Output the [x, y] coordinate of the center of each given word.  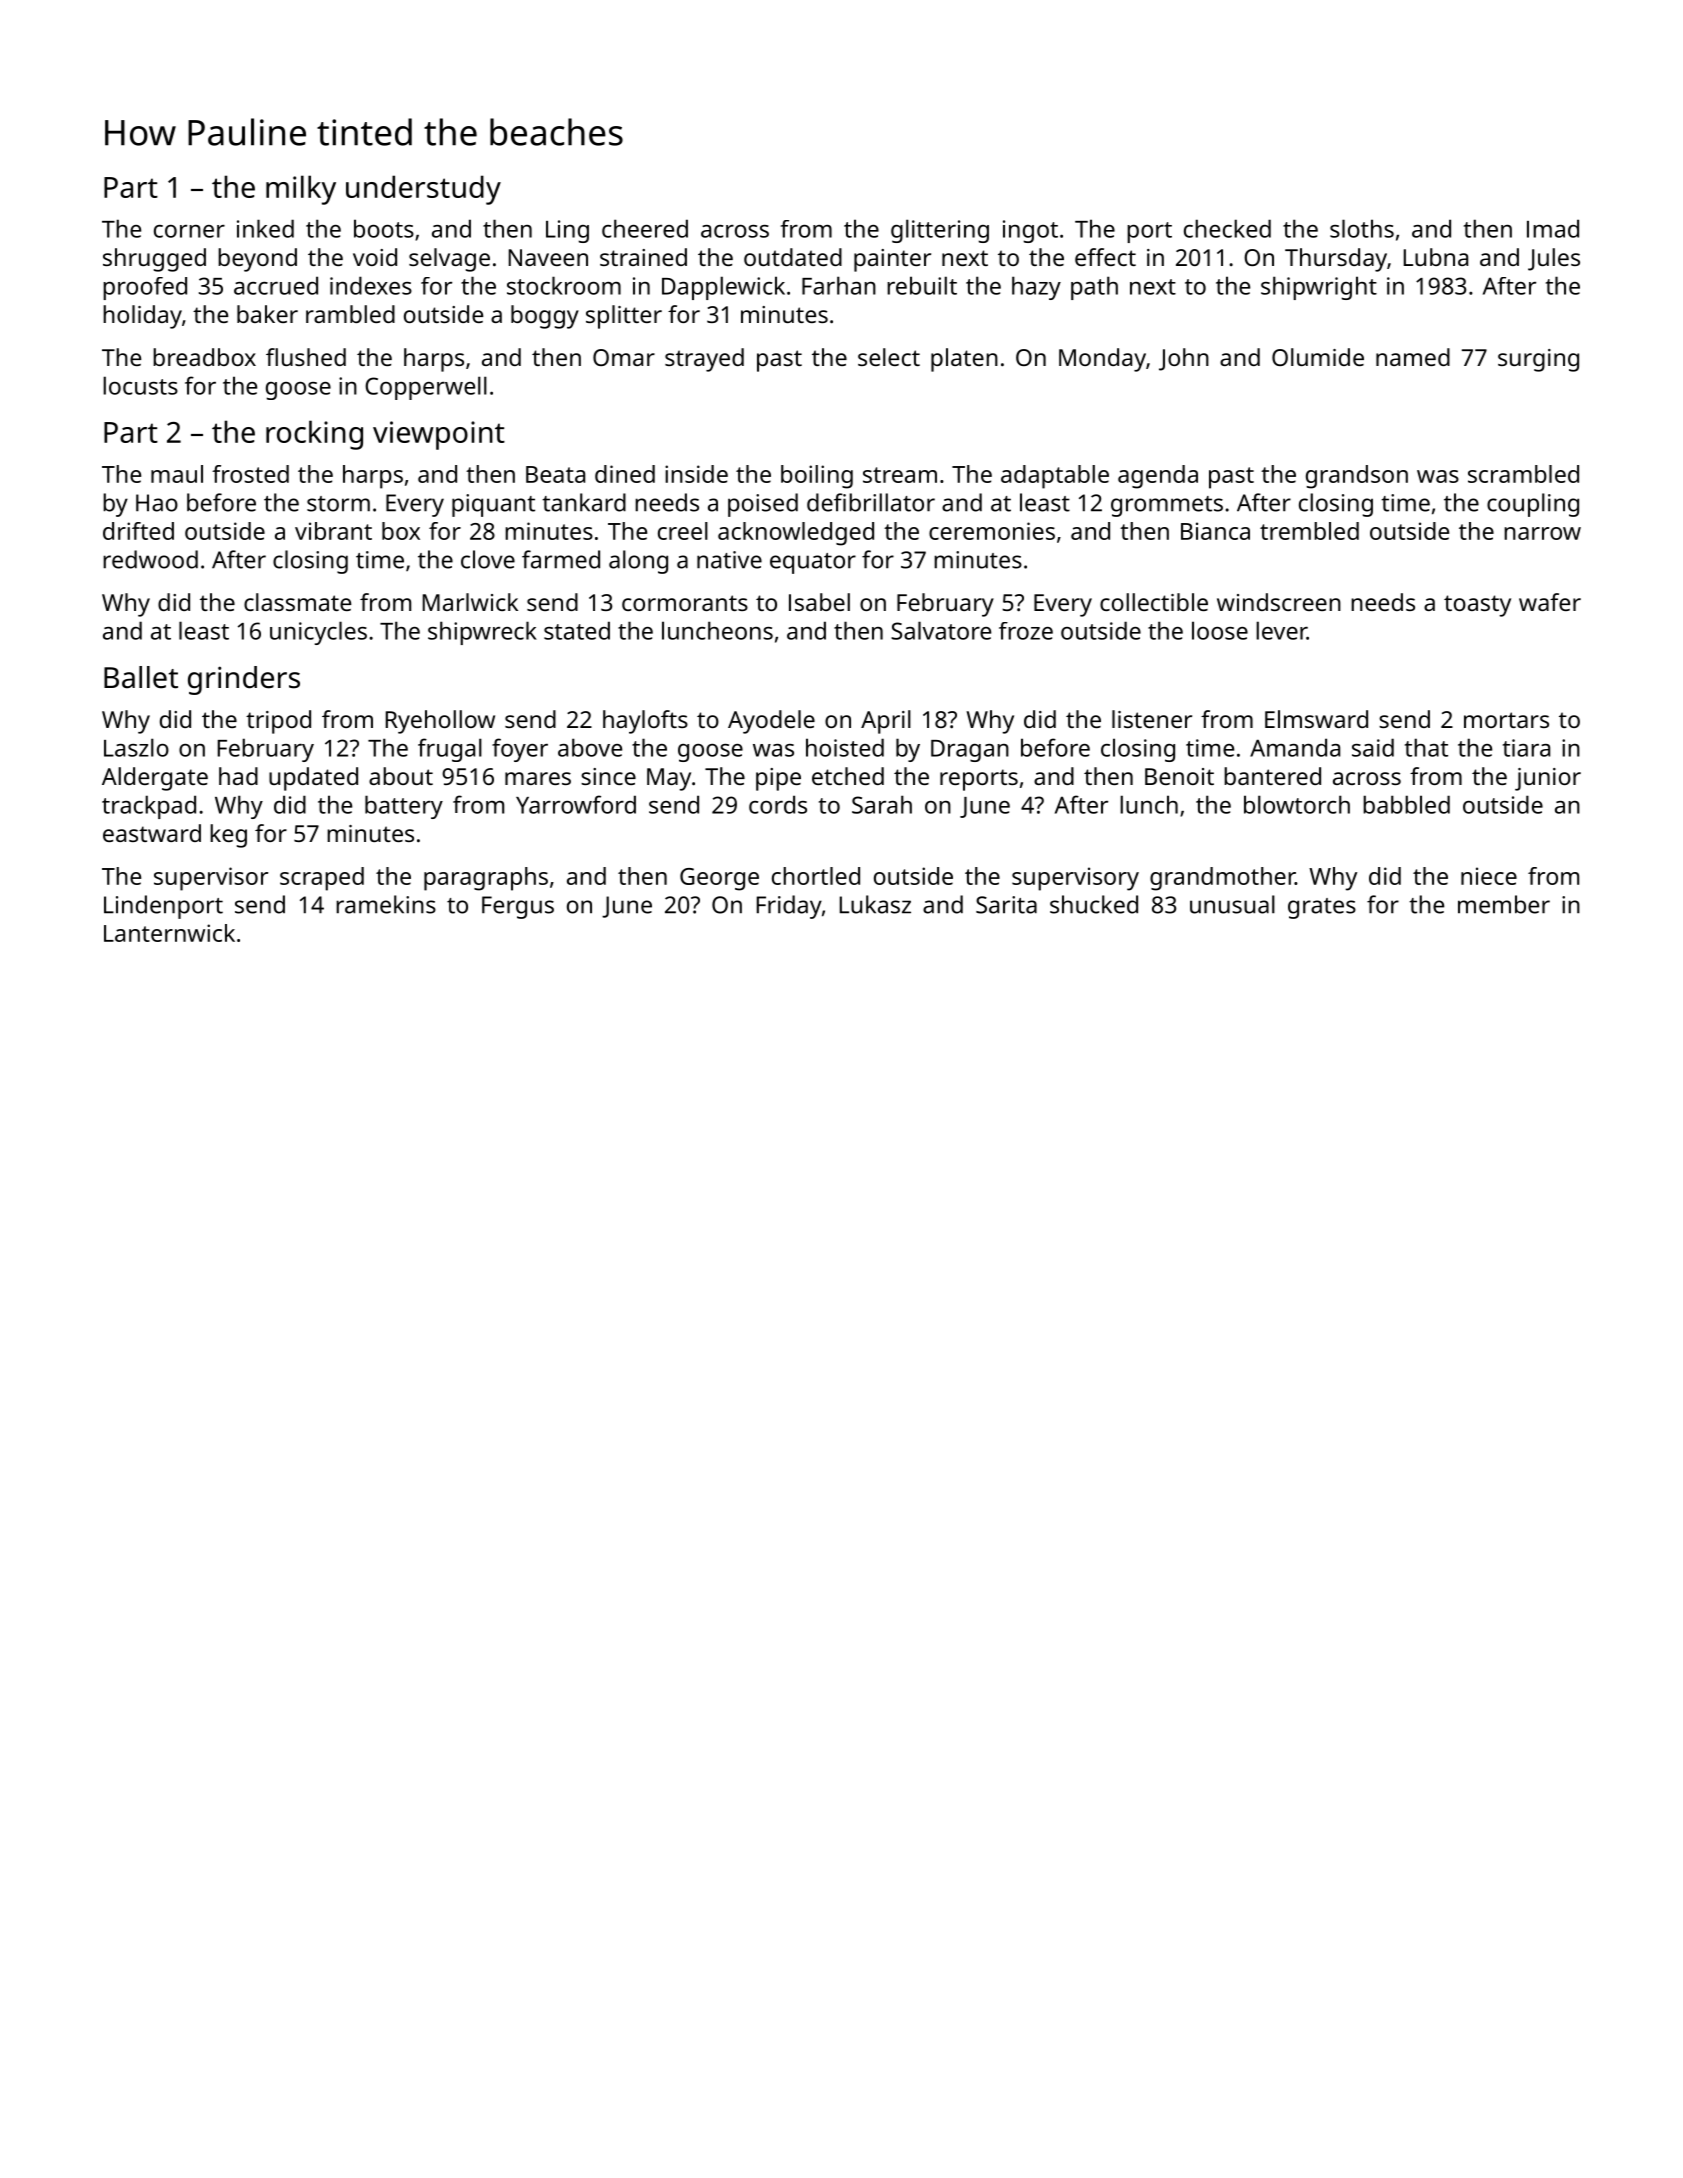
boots [384, 228]
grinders [244, 680]
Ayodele [771, 722]
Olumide [1318, 357]
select [889, 357]
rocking [314, 435]
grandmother [1222, 879]
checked [1227, 228]
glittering [940, 231]
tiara [1526, 748]
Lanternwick [169, 933]
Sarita [1006, 905]
